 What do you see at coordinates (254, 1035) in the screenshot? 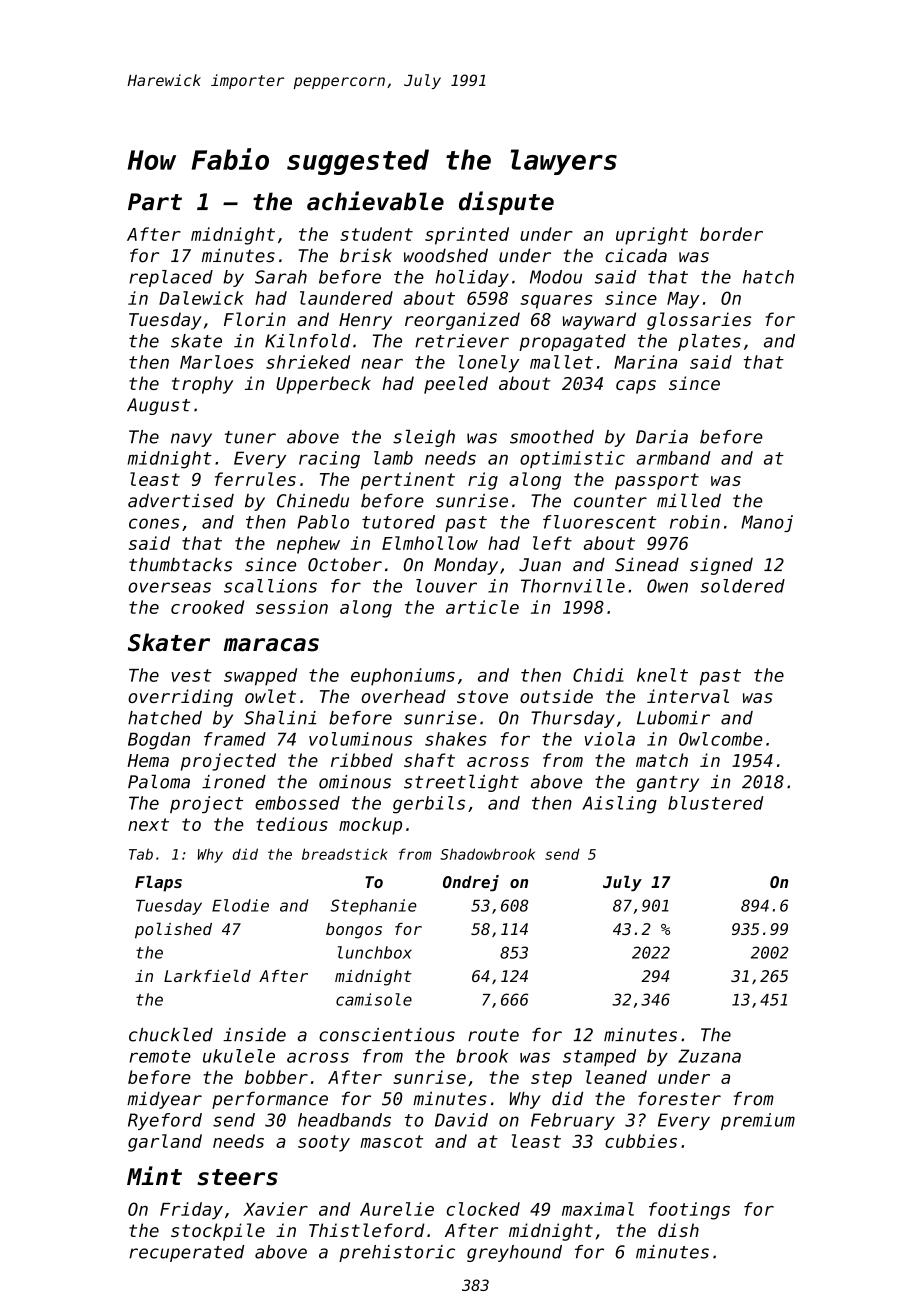
I see `inside` at bounding box center [254, 1035].
